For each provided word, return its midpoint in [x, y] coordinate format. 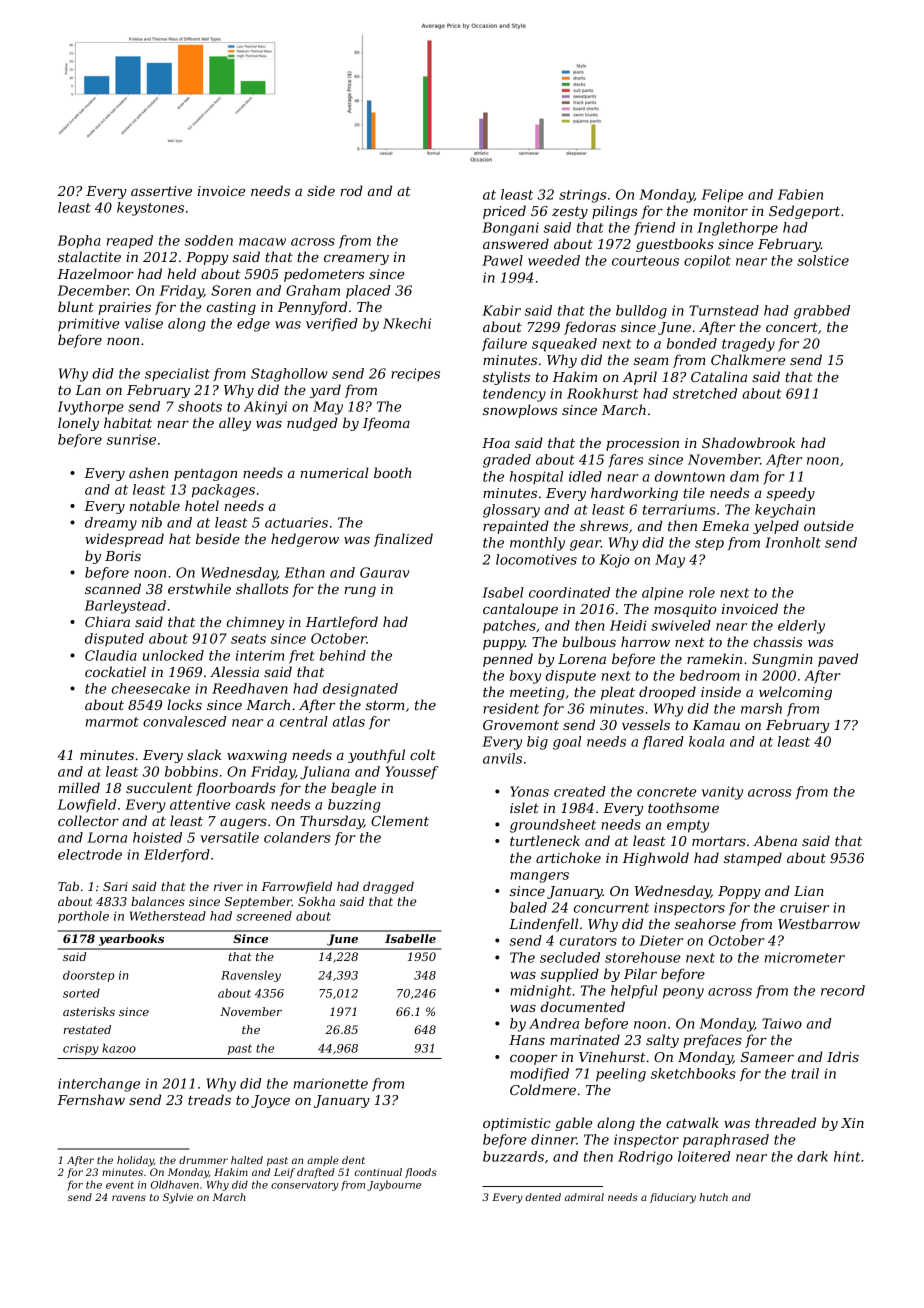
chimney [255, 623]
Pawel [502, 260]
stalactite [89, 256]
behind [343, 655]
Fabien [800, 194]
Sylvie [178, 1198]
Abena [775, 840]
